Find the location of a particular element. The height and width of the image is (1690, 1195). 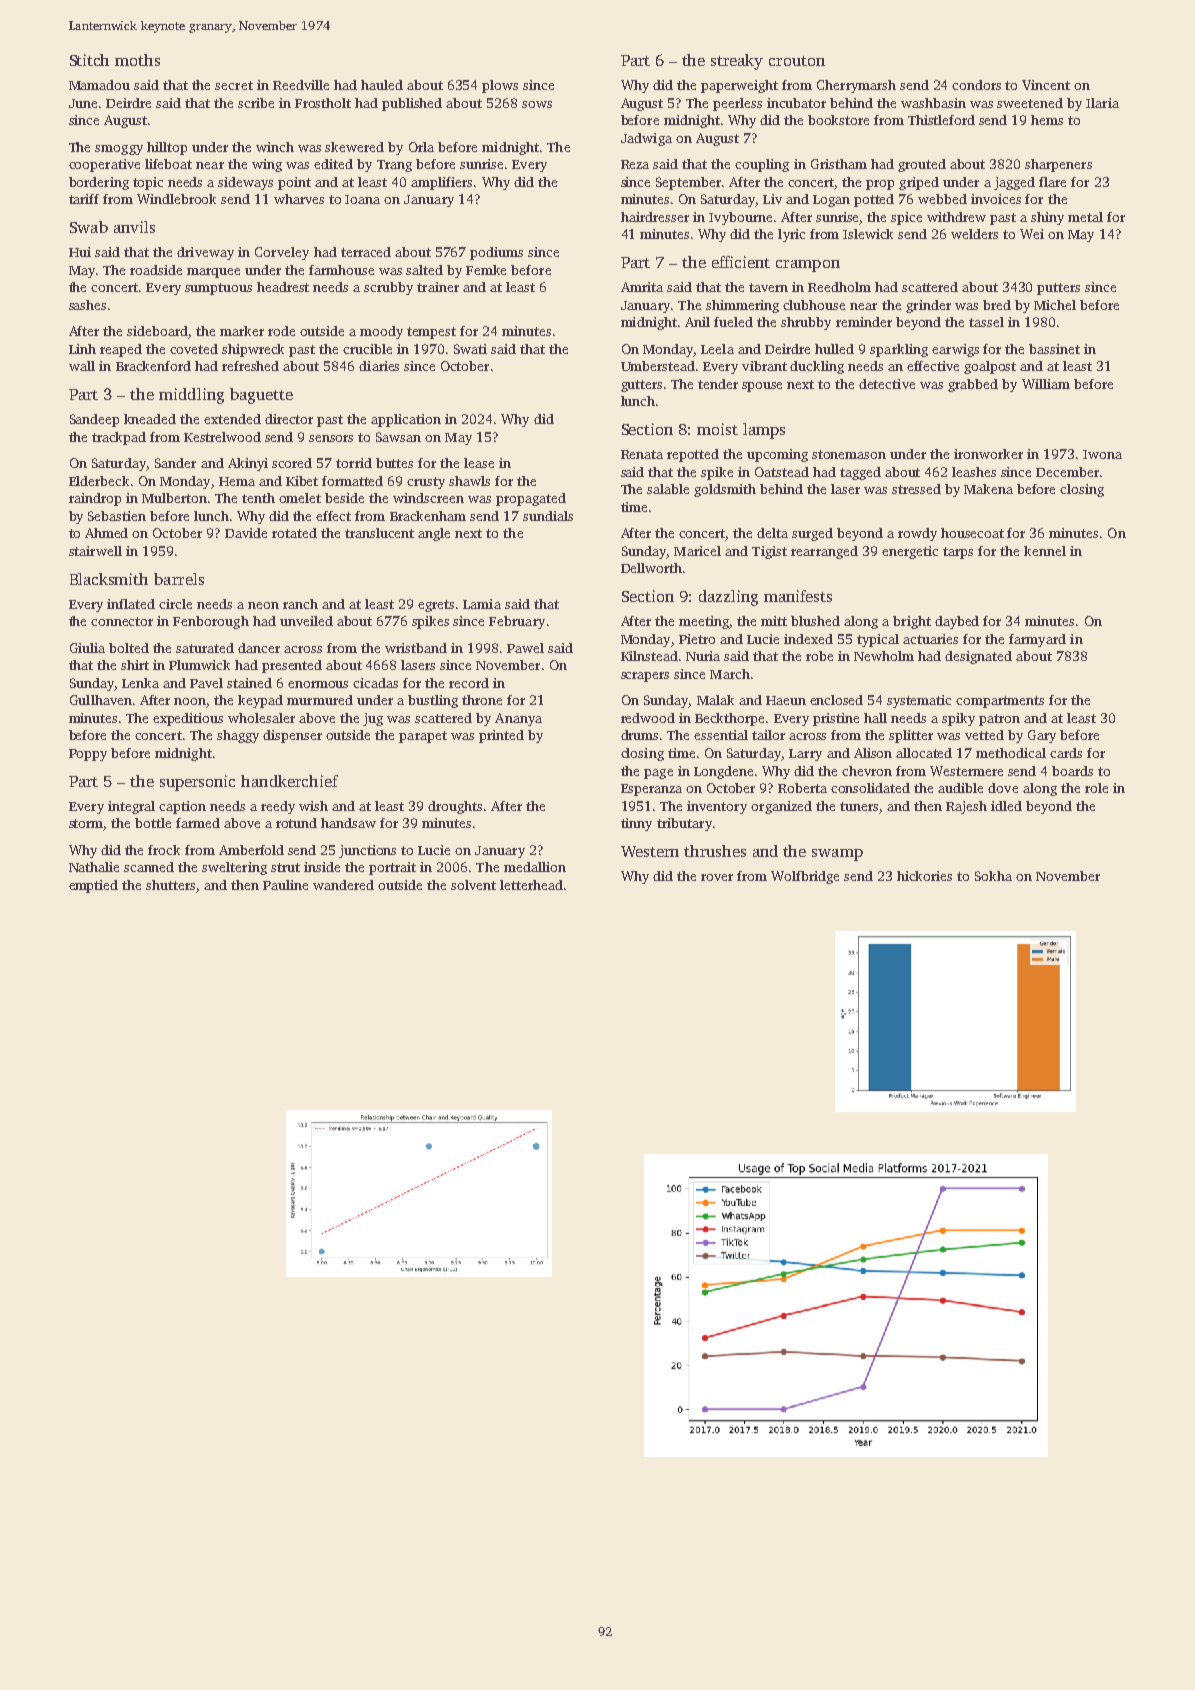

gutters is located at coordinates (641, 386).
